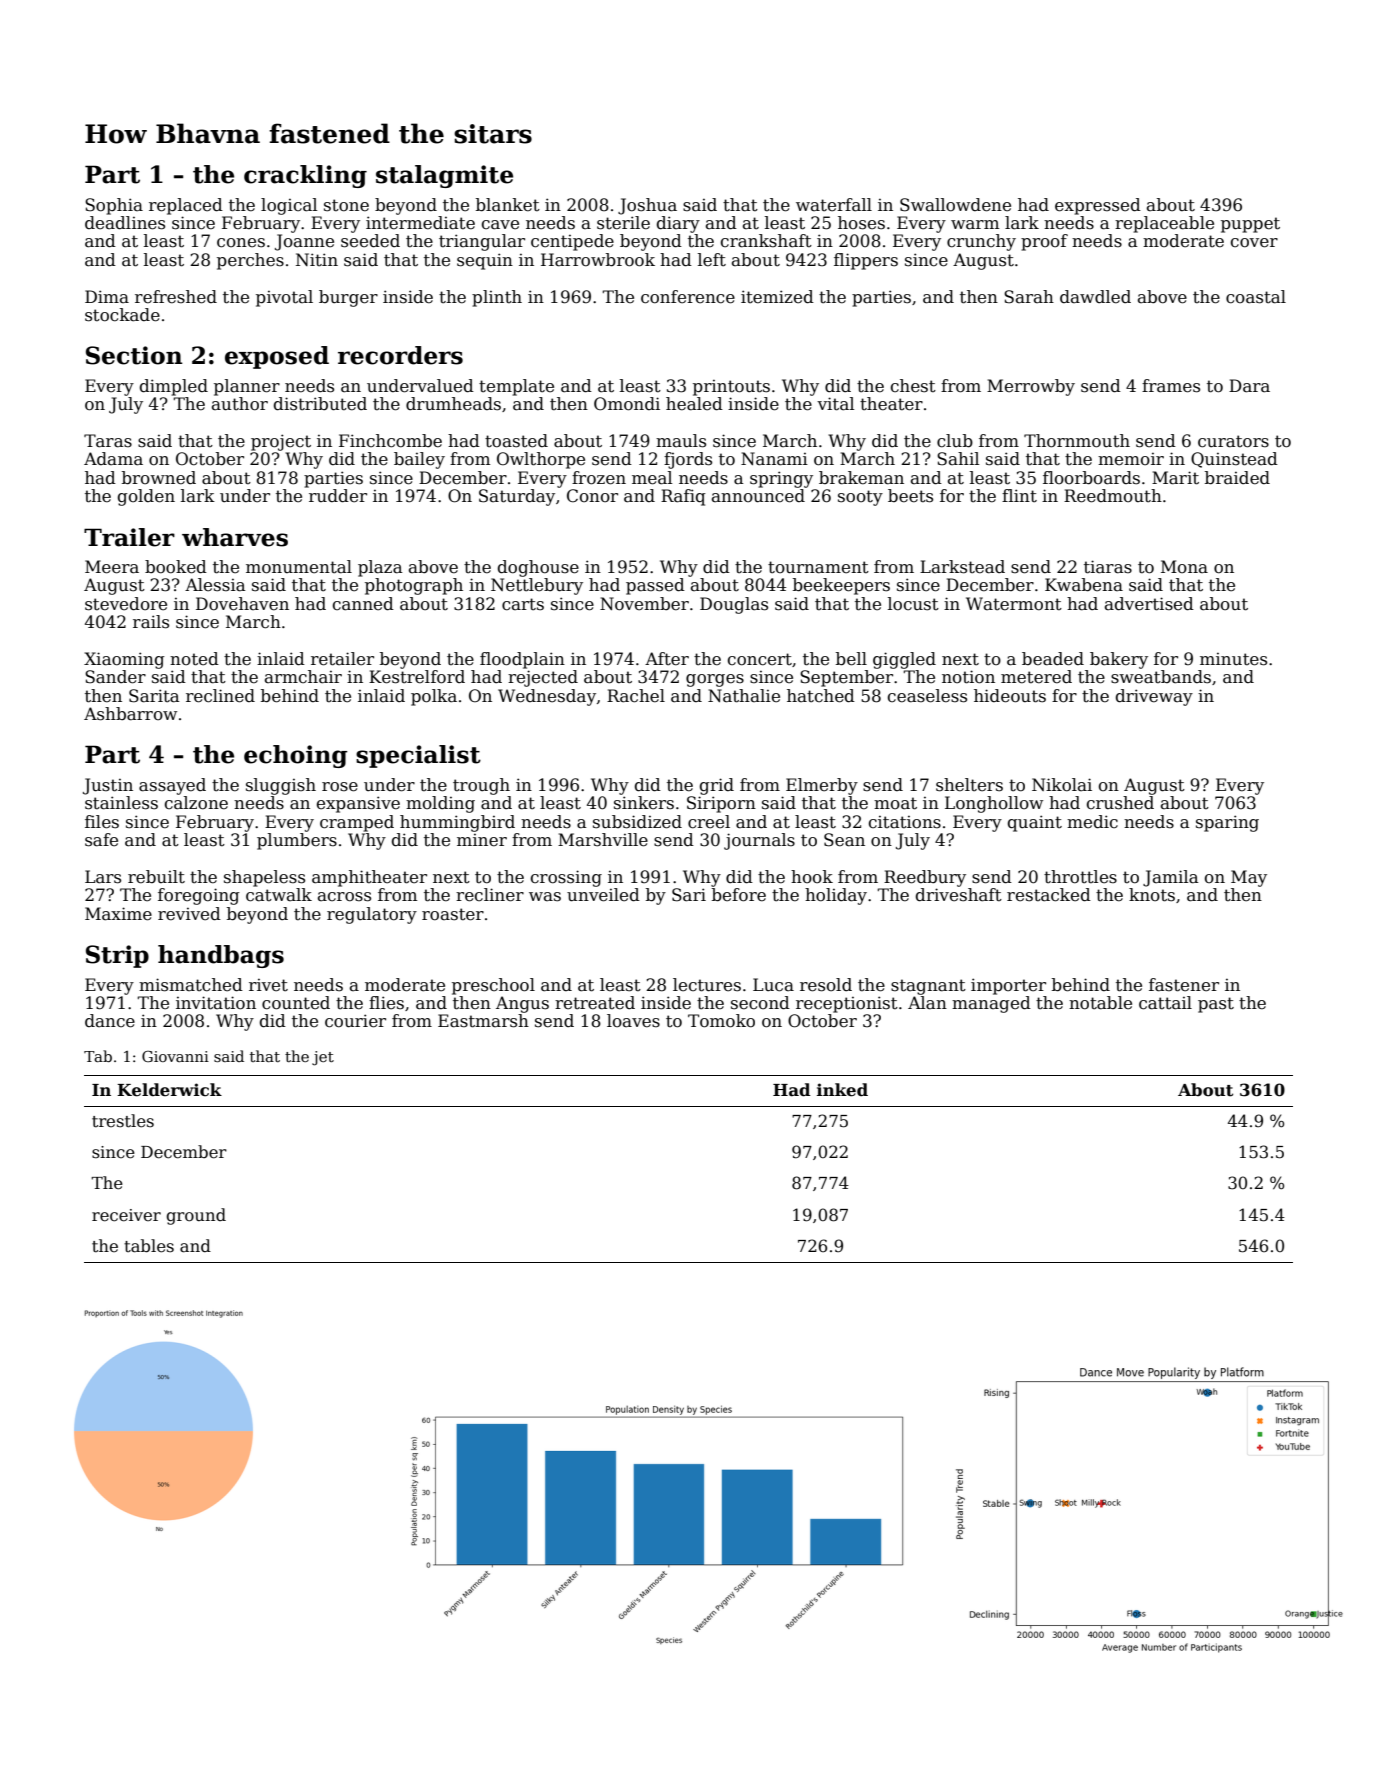  What do you see at coordinates (1084, 585) in the page?
I see `Kwabena` at bounding box center [1084, 585].
